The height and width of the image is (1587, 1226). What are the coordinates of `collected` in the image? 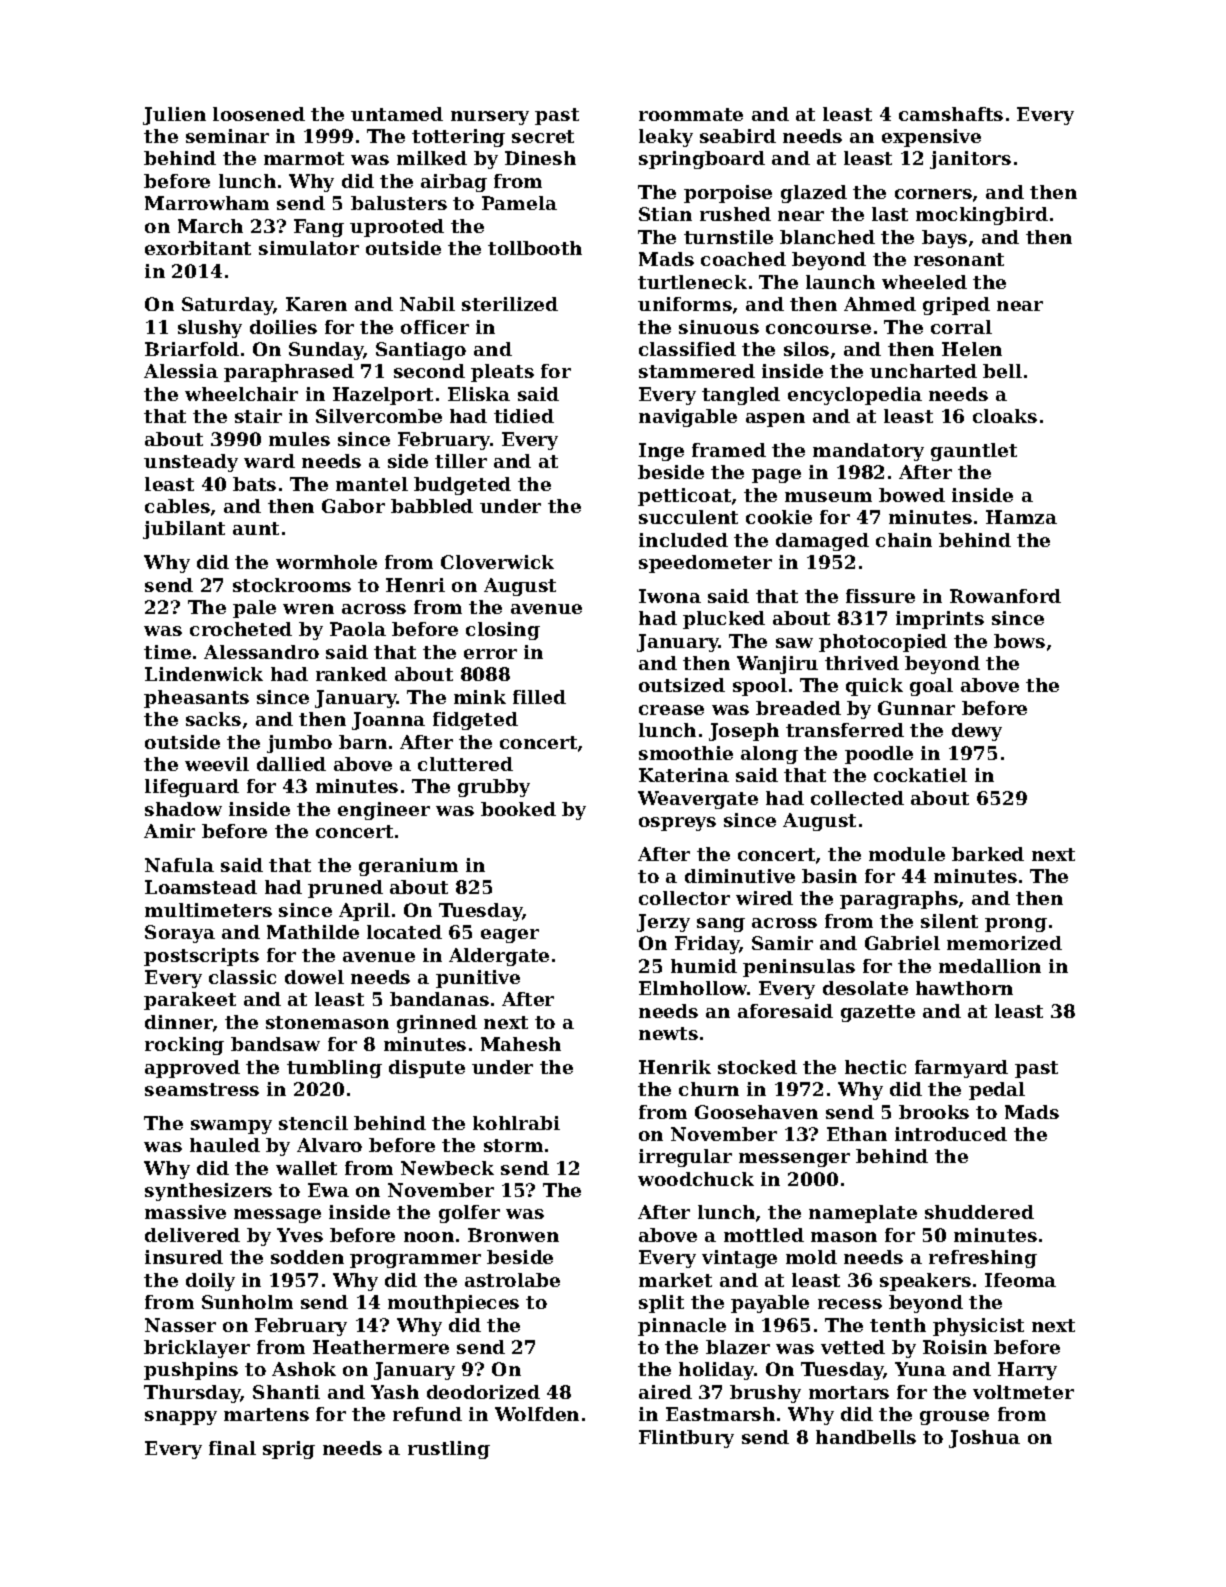 It's located at (857, 798).
